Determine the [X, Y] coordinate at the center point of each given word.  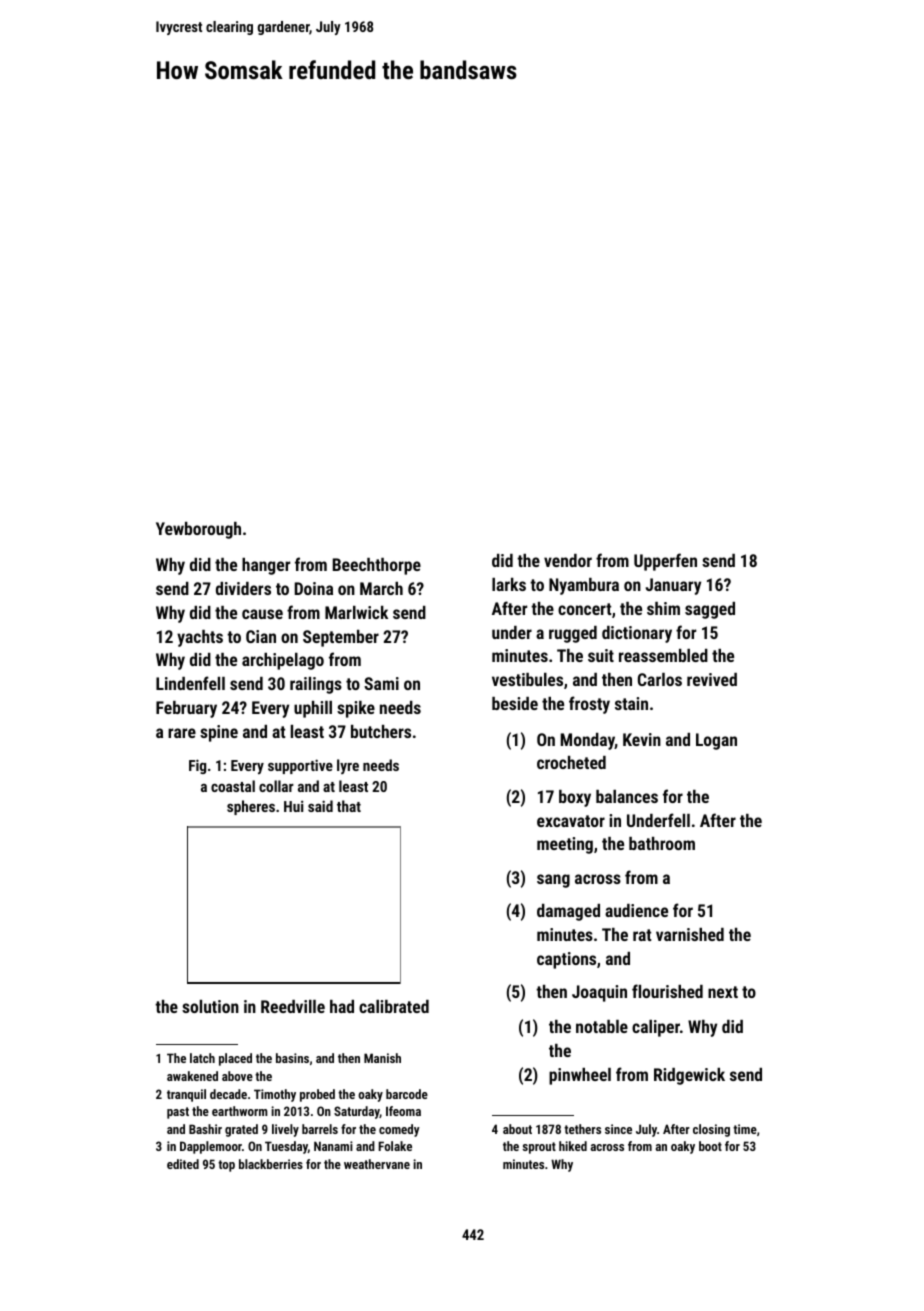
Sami [381, 683]
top [226, 1166]
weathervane [377, 1164]
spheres [251, 807]
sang [553, 881]
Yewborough [198, 530]
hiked [573, 1146]
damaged [568, 912]
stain [631, 703]
